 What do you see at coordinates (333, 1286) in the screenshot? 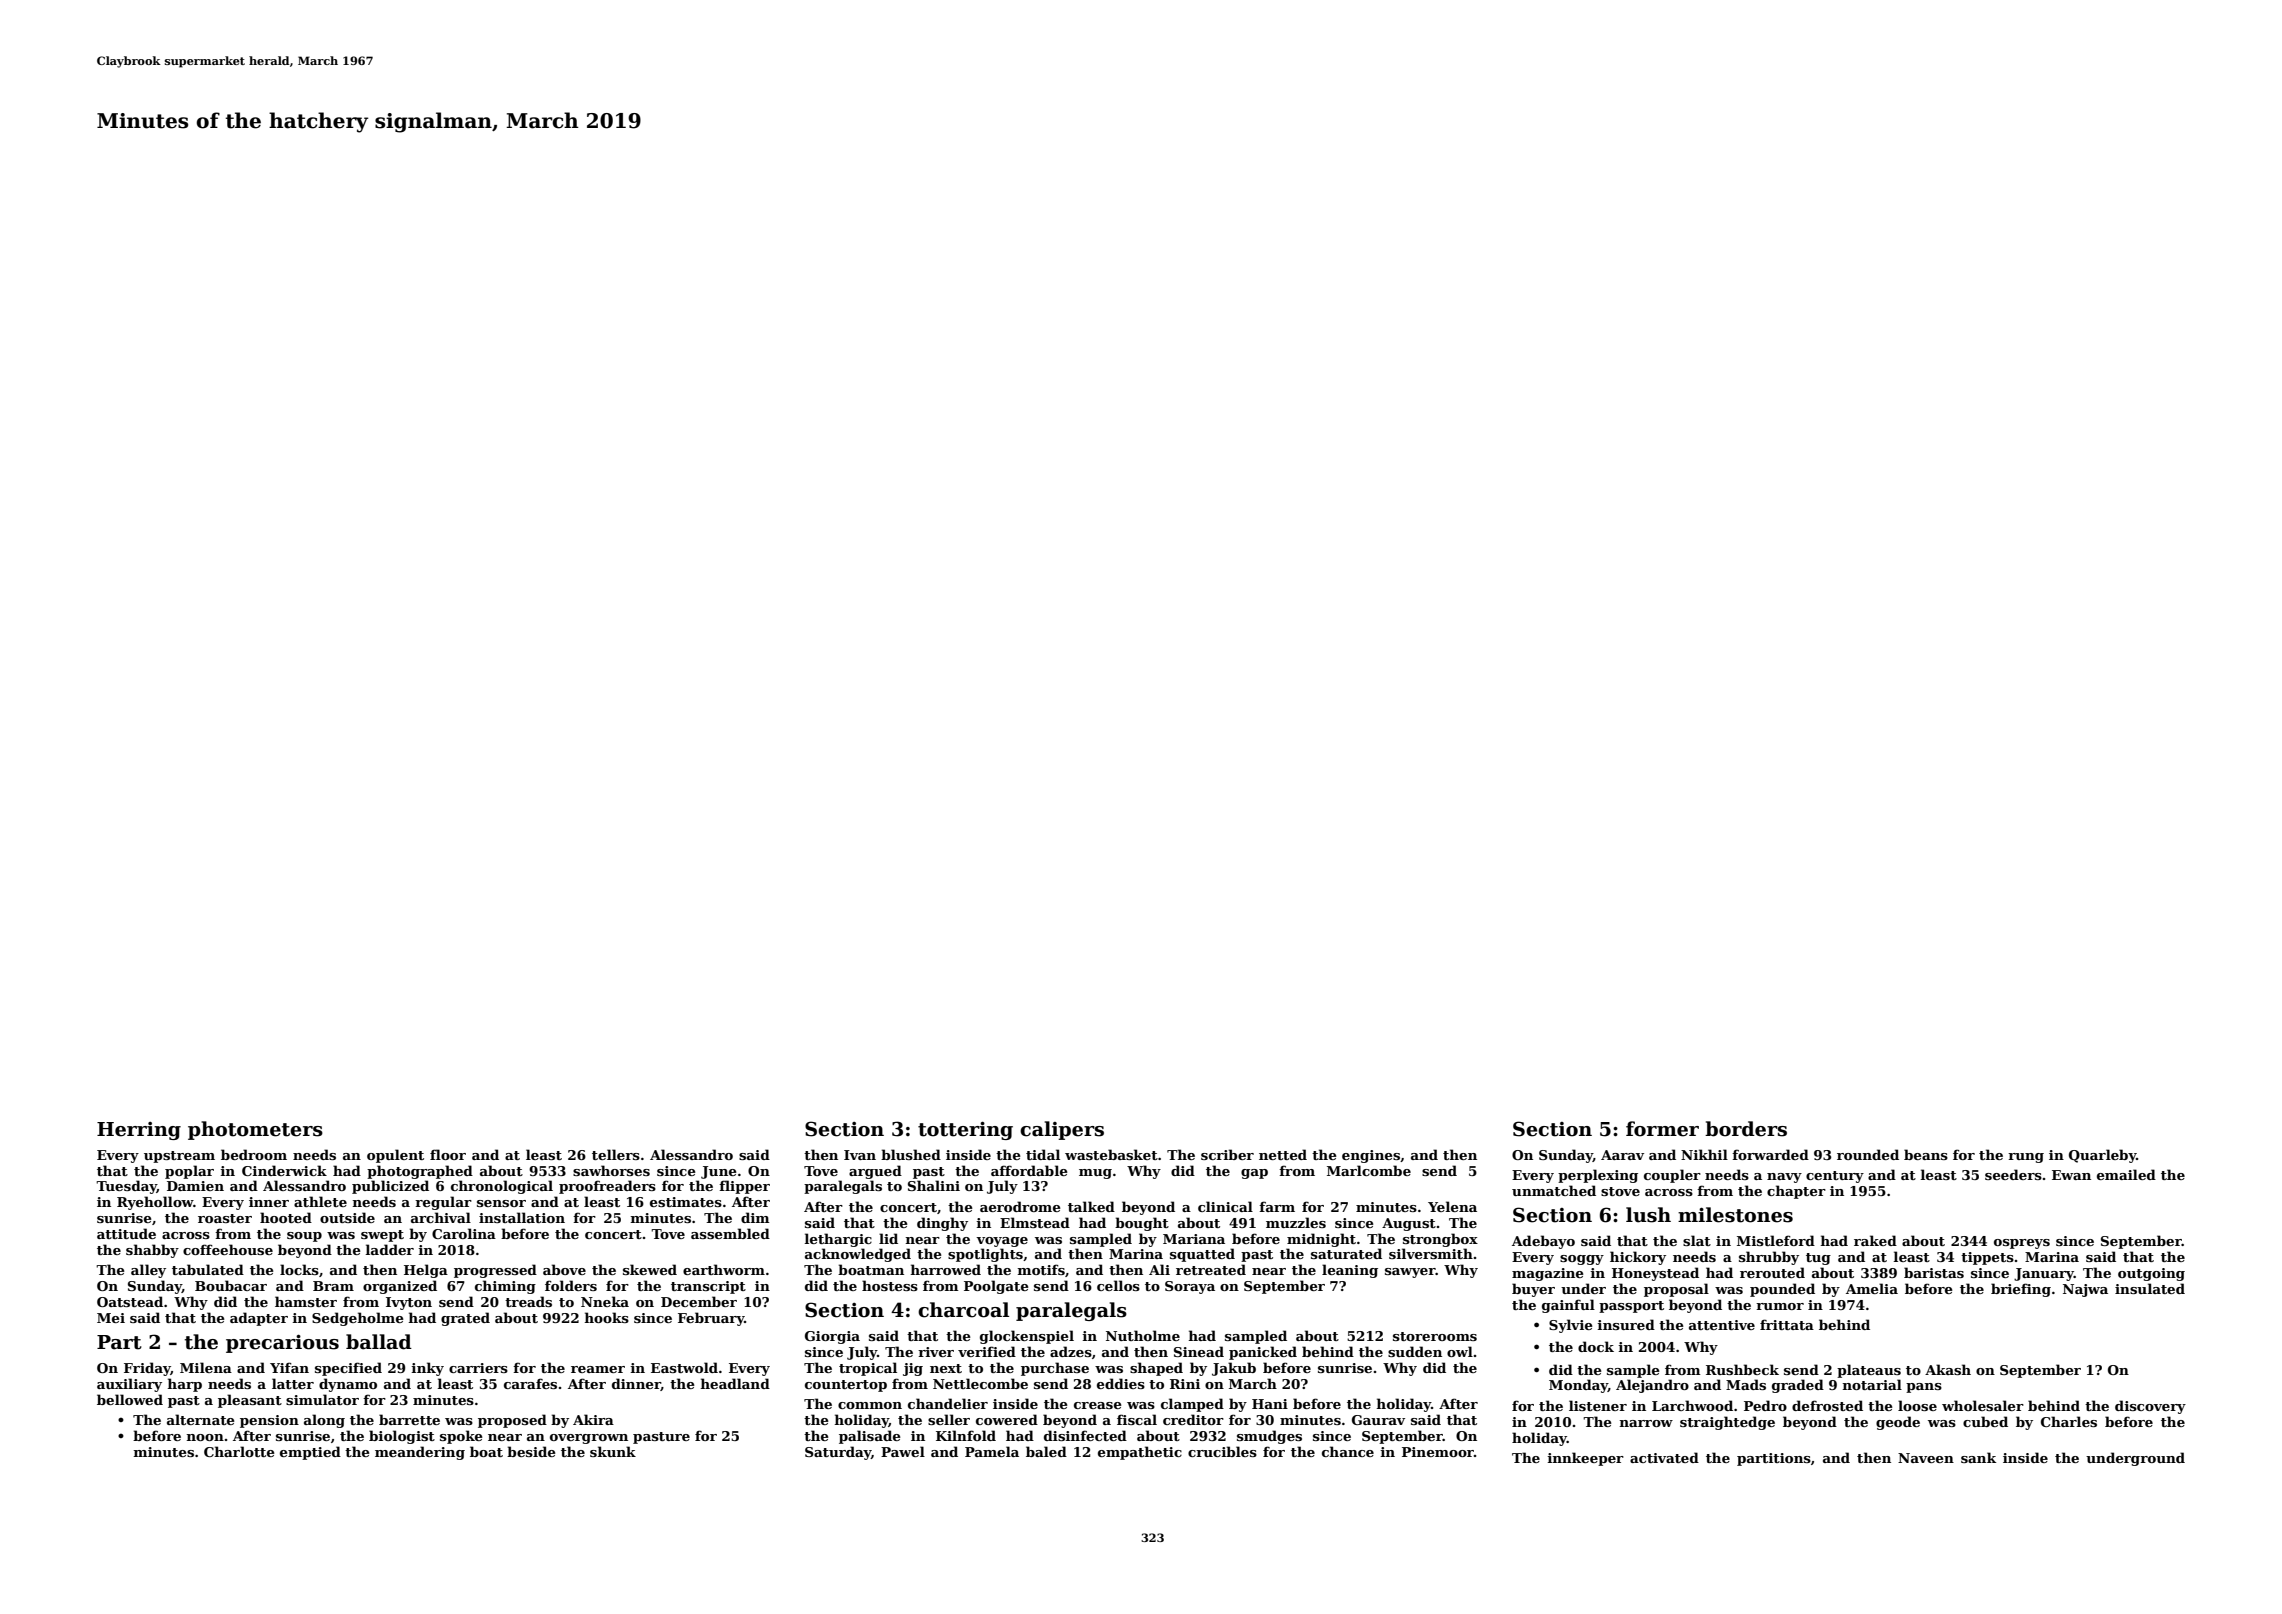
I see `Bram` at bounding box center [333, 1286].
